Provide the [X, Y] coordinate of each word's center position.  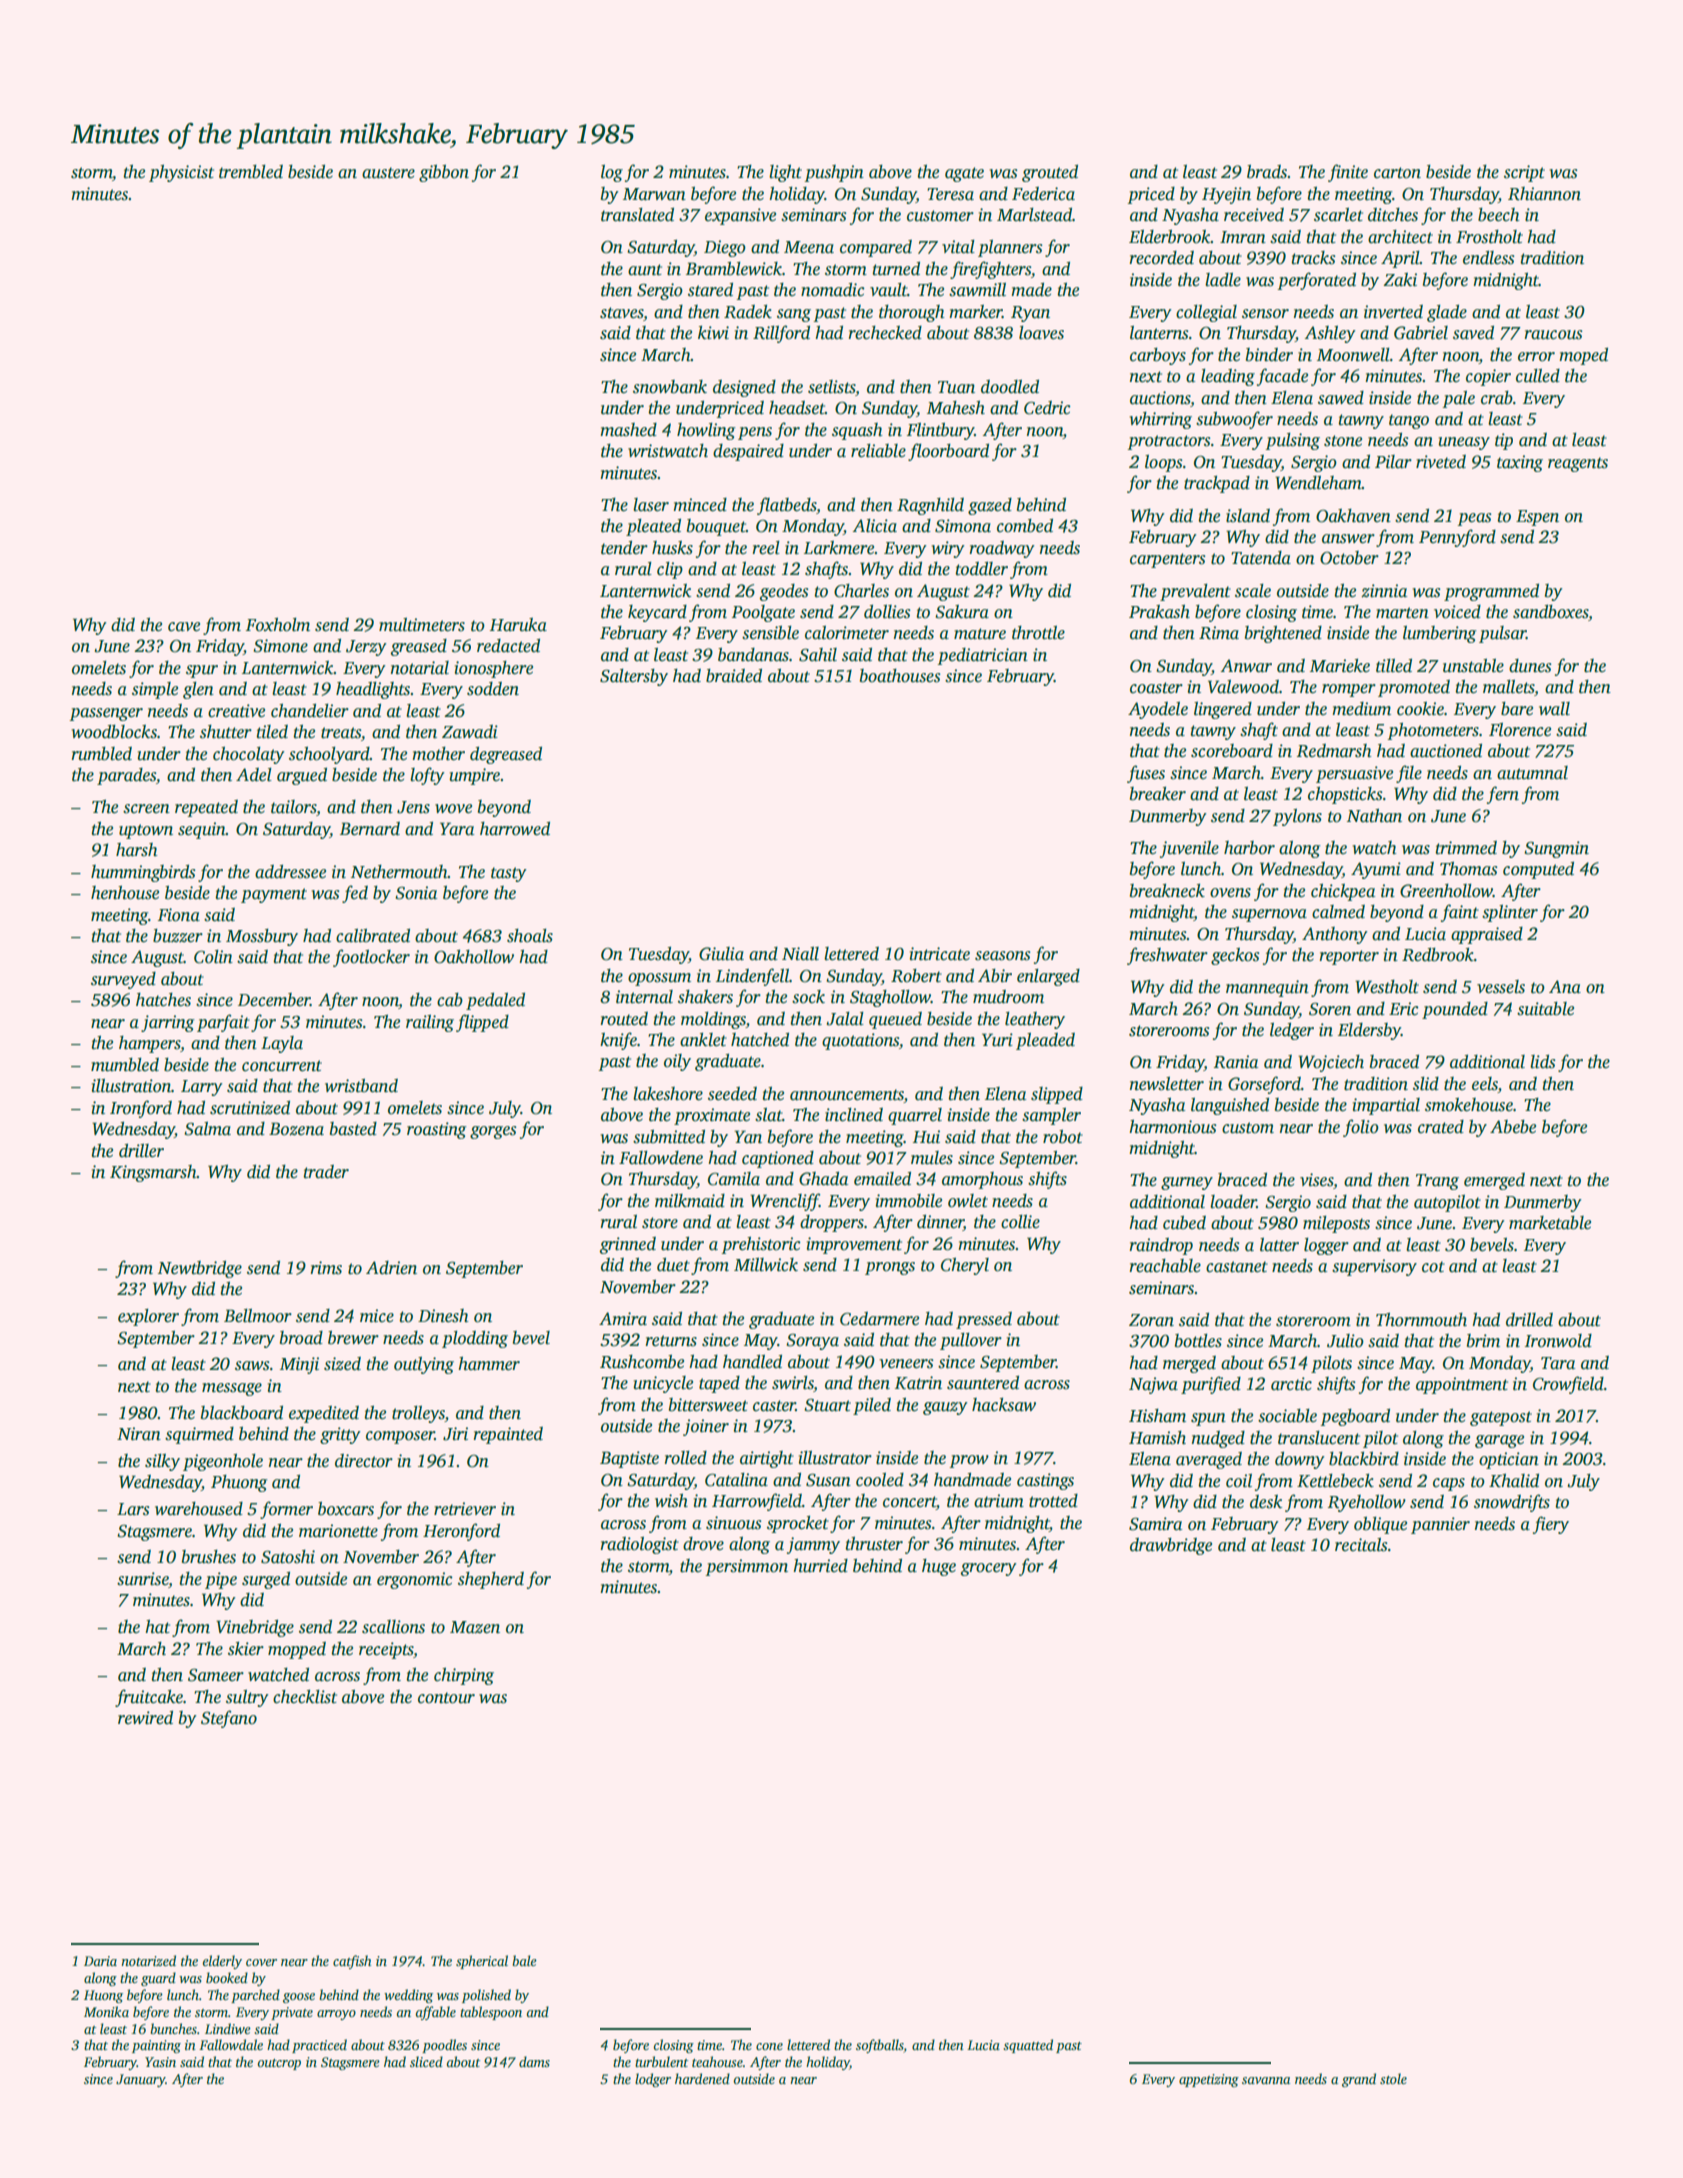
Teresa [950, 194]
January [140, 2080]
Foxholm [278, 625]
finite [1348, 173]
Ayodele [1158, 710]
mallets [1508, 687]
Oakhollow [474, 957]
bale [524, 1960]
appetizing [1209, 2080]
